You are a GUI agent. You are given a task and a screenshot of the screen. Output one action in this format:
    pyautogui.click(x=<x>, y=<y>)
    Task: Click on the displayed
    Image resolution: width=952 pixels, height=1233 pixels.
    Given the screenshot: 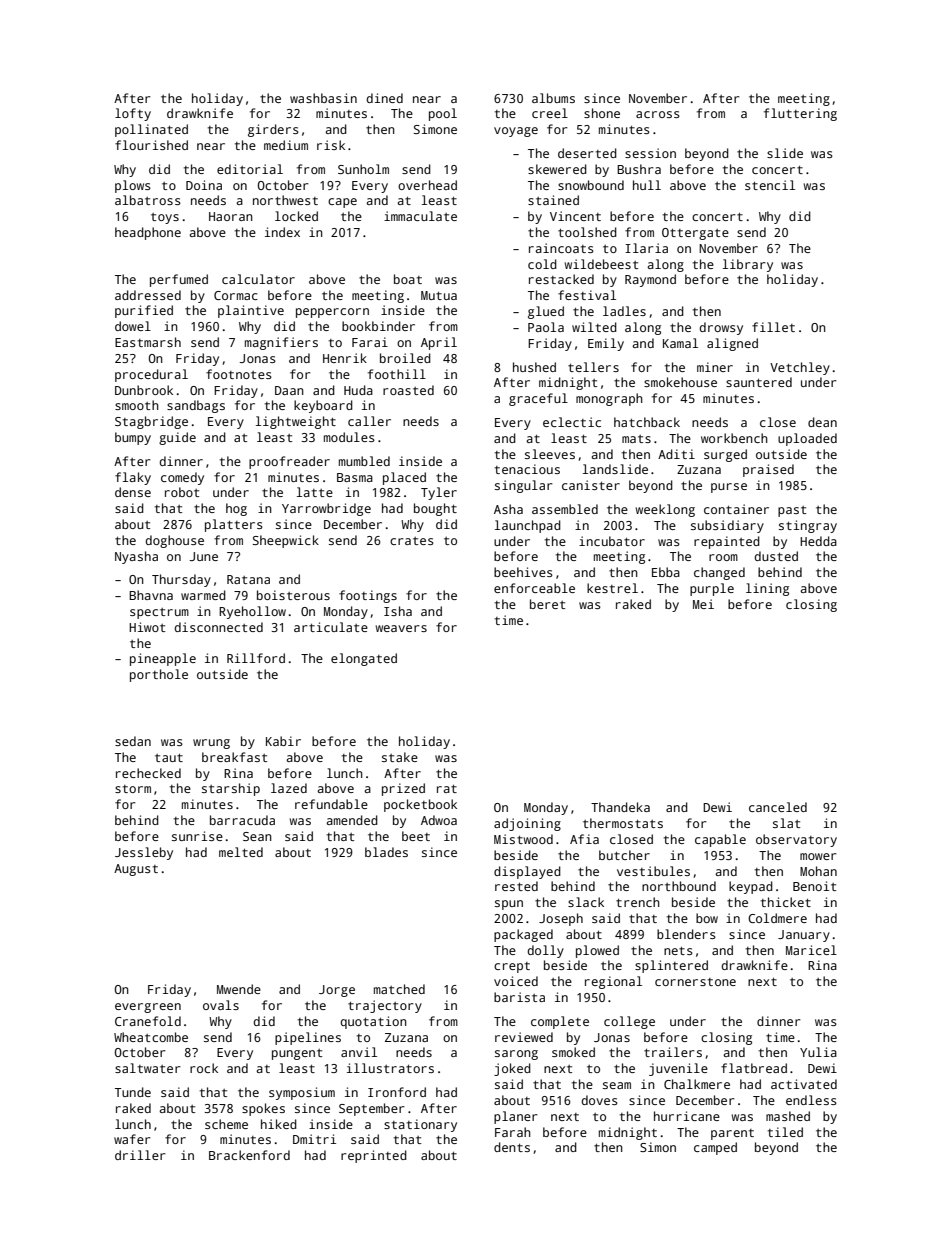 What is the action you would take?
    pyautogui.click(x=527, y=872)
